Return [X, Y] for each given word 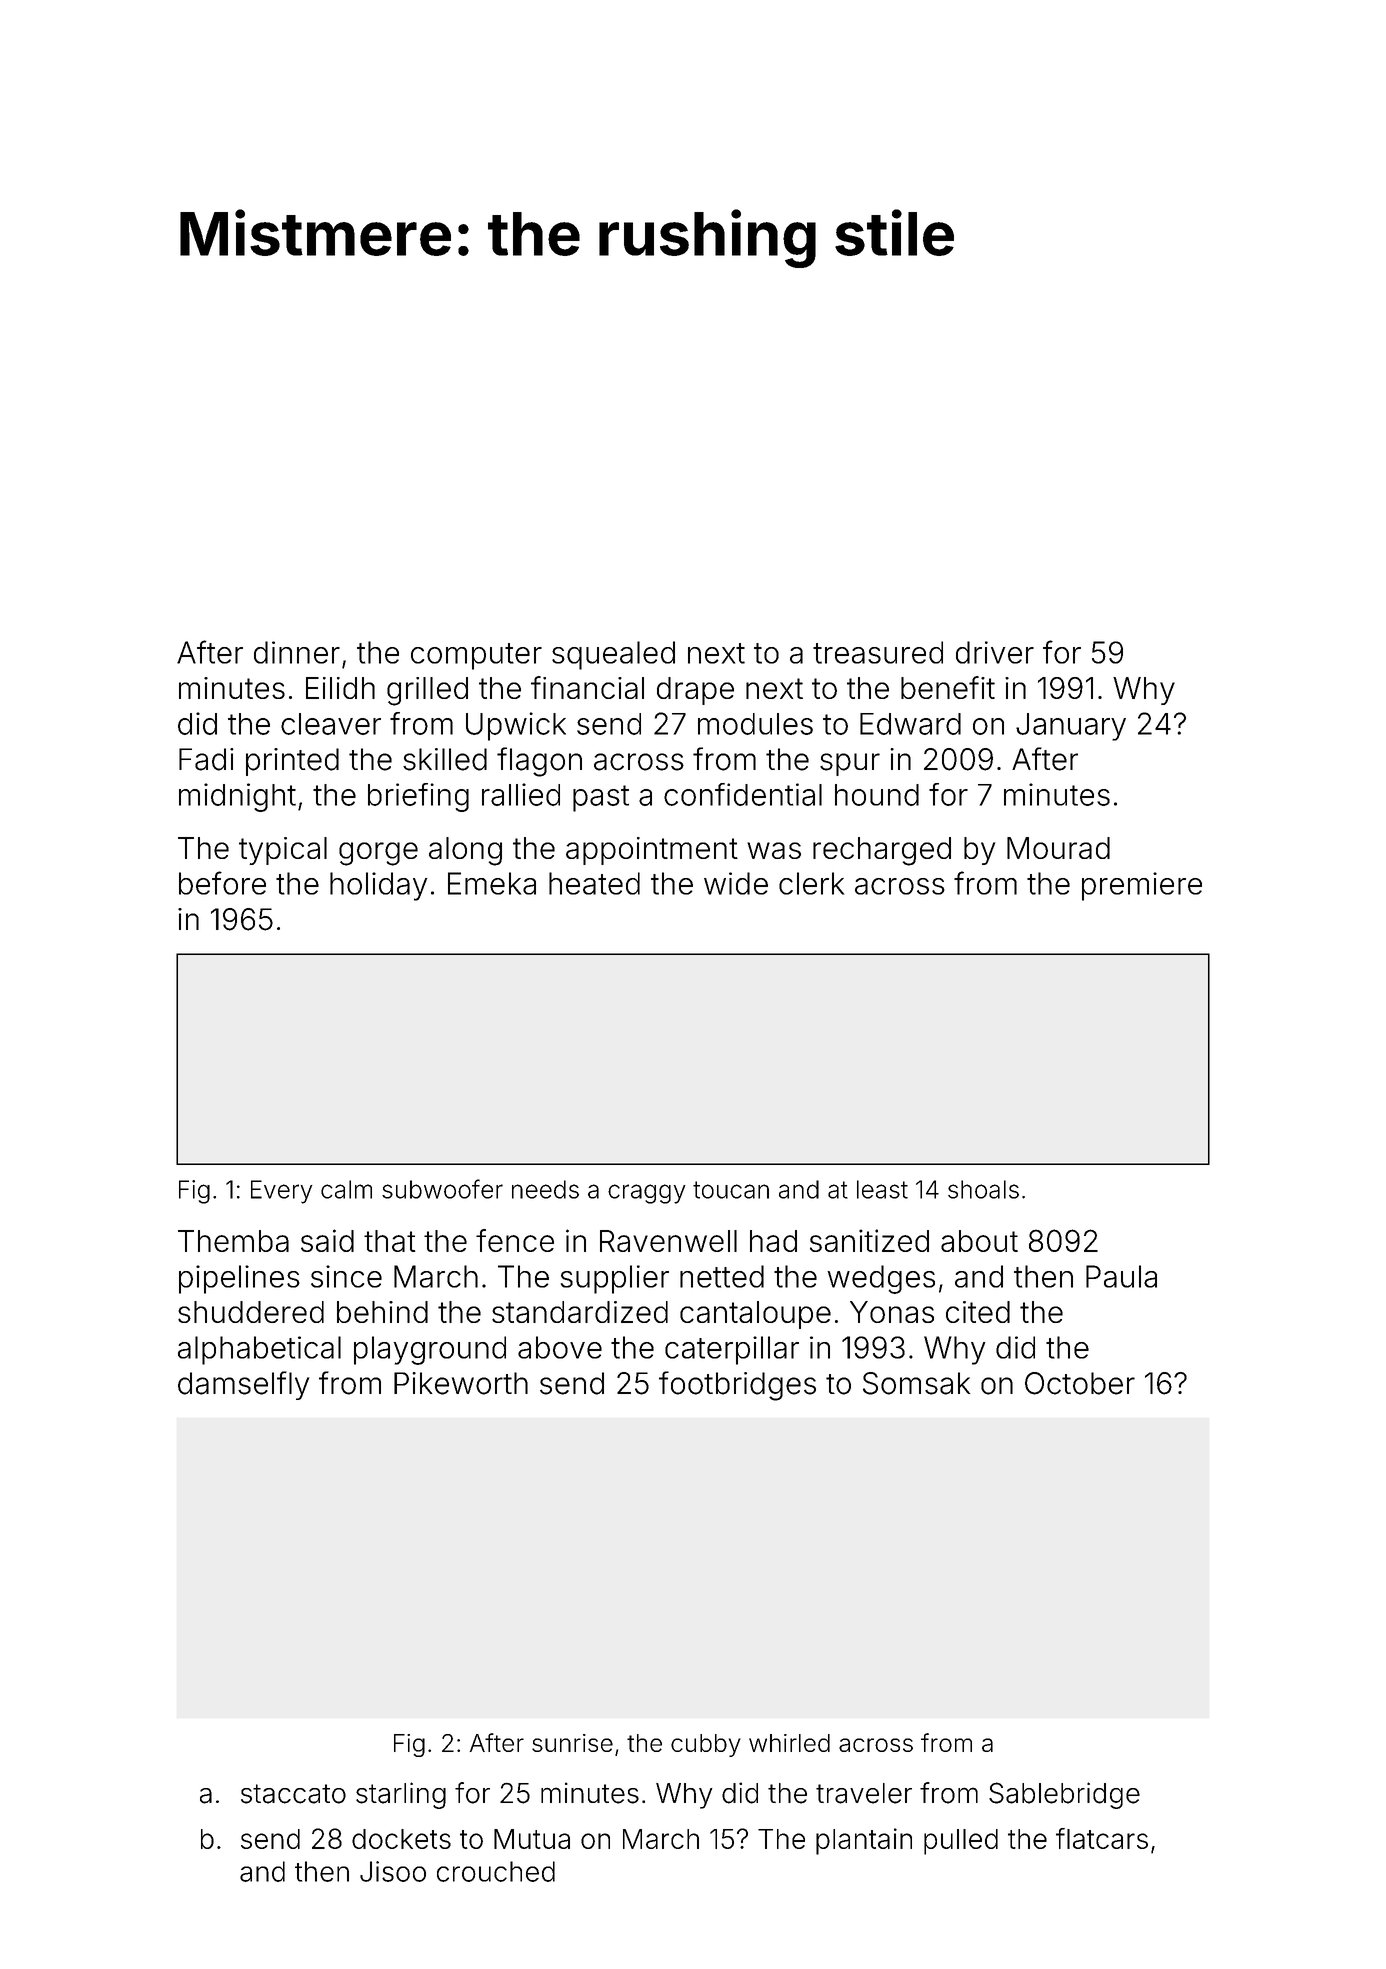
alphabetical [259, 1350]
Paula [1121, 1276]
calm [346, 1189]
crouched [496, 1871]
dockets [401, 1839]
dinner [297, 652]
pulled [961, 1842]
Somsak [916, 1383]
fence [515, 1240]
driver [995, 652]
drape [695, 691]
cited [978, 1312]
